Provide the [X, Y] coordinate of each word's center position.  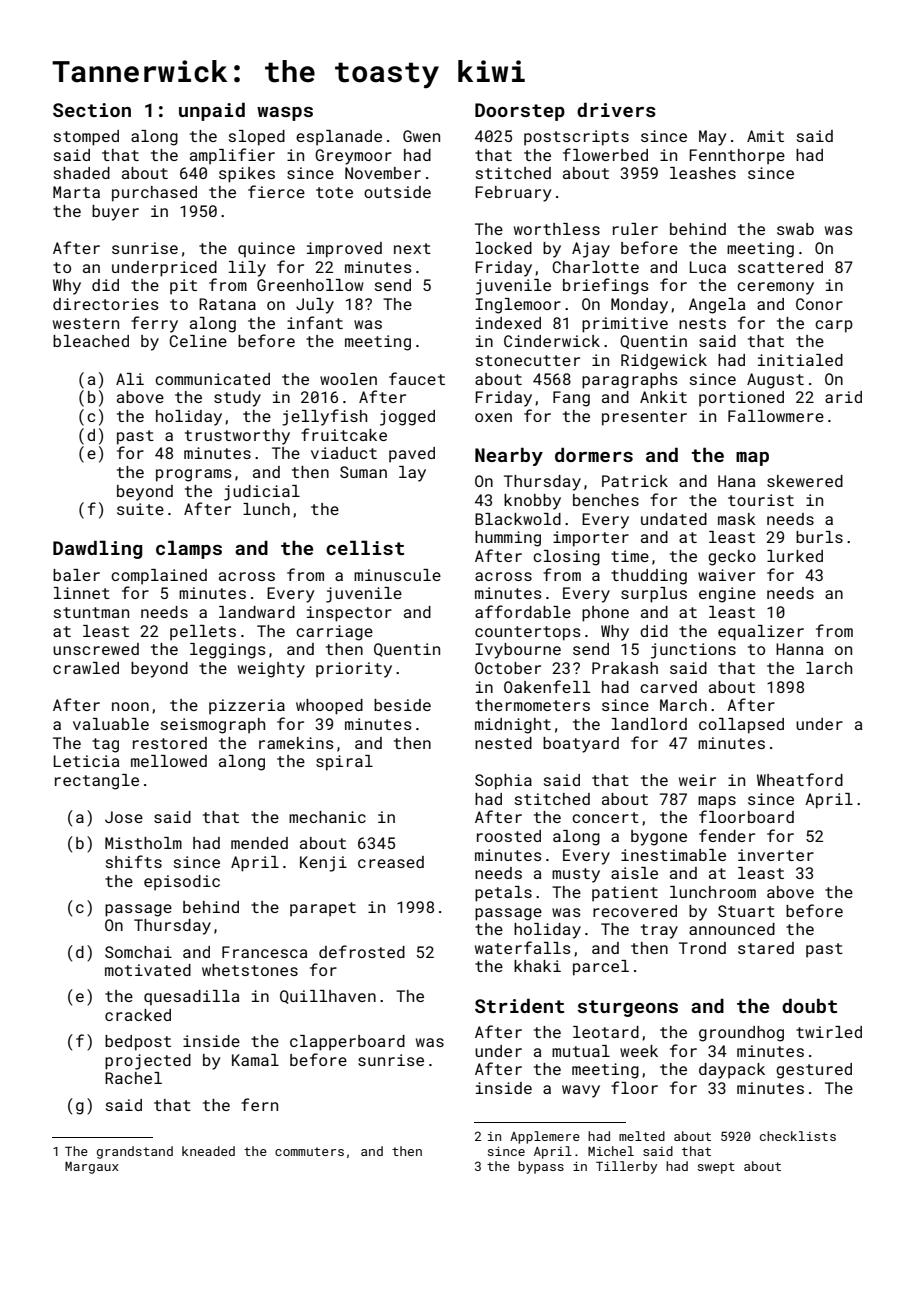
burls [819, 537]
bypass [541, 1167]
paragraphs [630, 381]
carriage [334, 633]
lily [247, 269]
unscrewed [96, 649]
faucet [417, 378]
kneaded [208, 1151]
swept [716, 1168]
